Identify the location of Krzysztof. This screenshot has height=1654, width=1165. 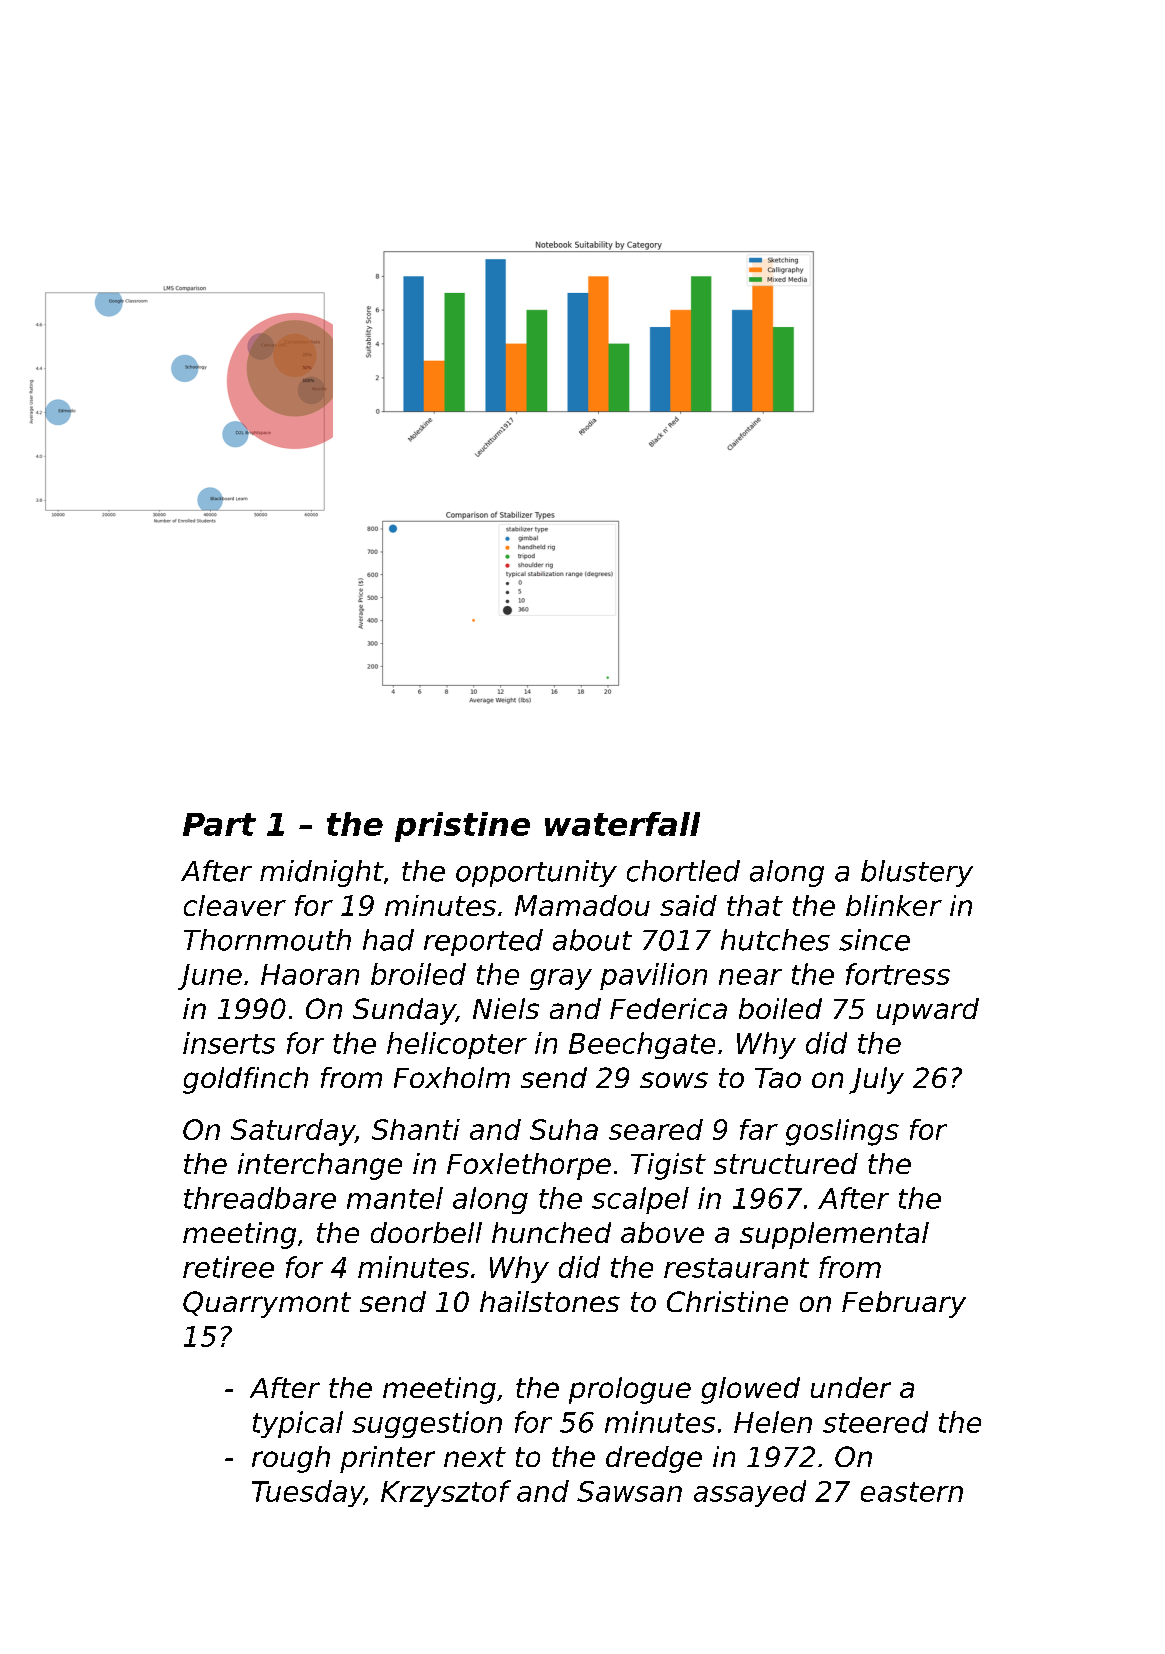
(446, 1493).
